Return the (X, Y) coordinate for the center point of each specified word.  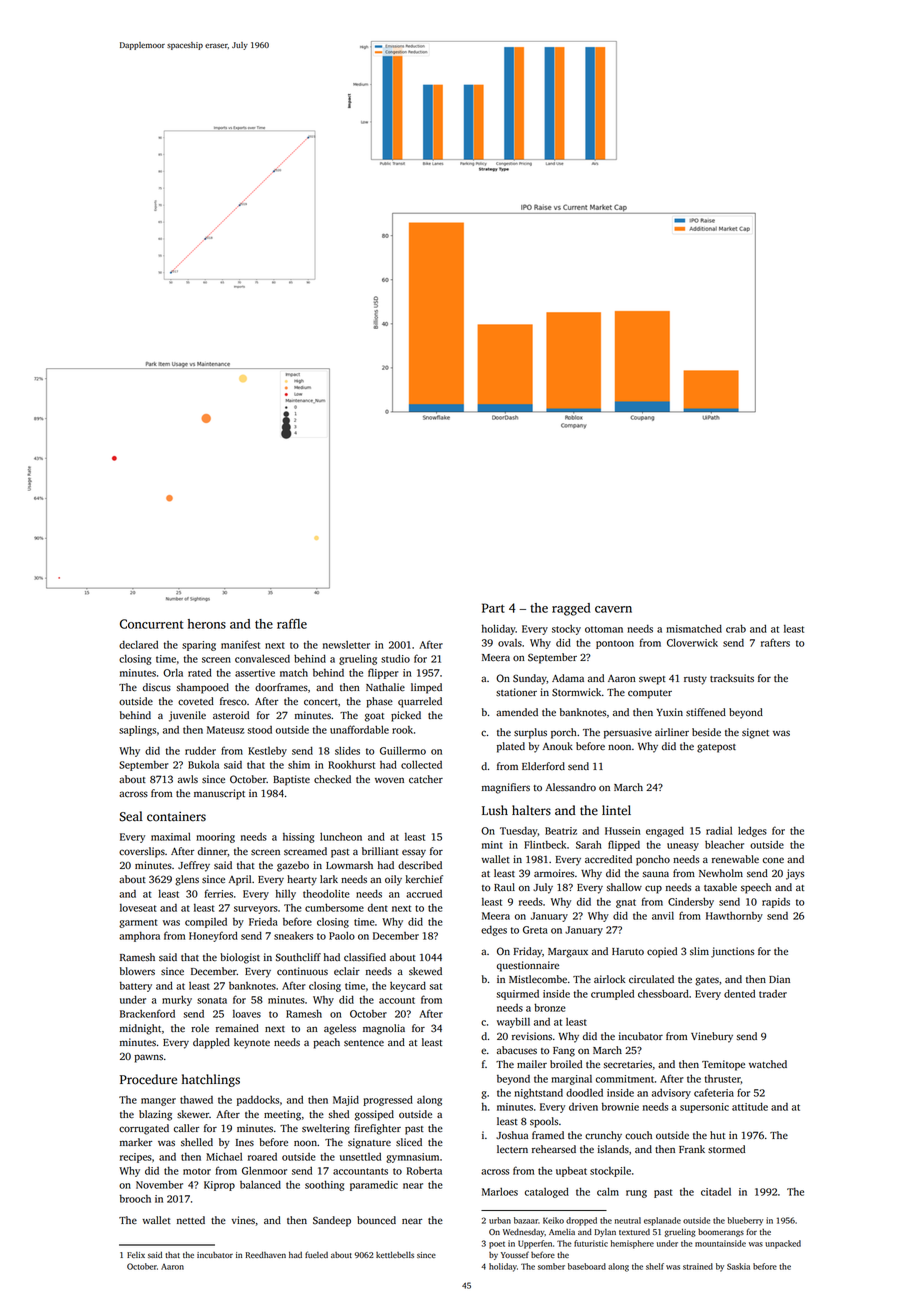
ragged (571, 609)
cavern (613, 609)
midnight (140, 1029)
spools (544, 1122)
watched (768, 1064)
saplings (137, 731)
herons (207, 624)
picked (406, 716)
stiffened (706, 712)
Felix (136, 1255)
